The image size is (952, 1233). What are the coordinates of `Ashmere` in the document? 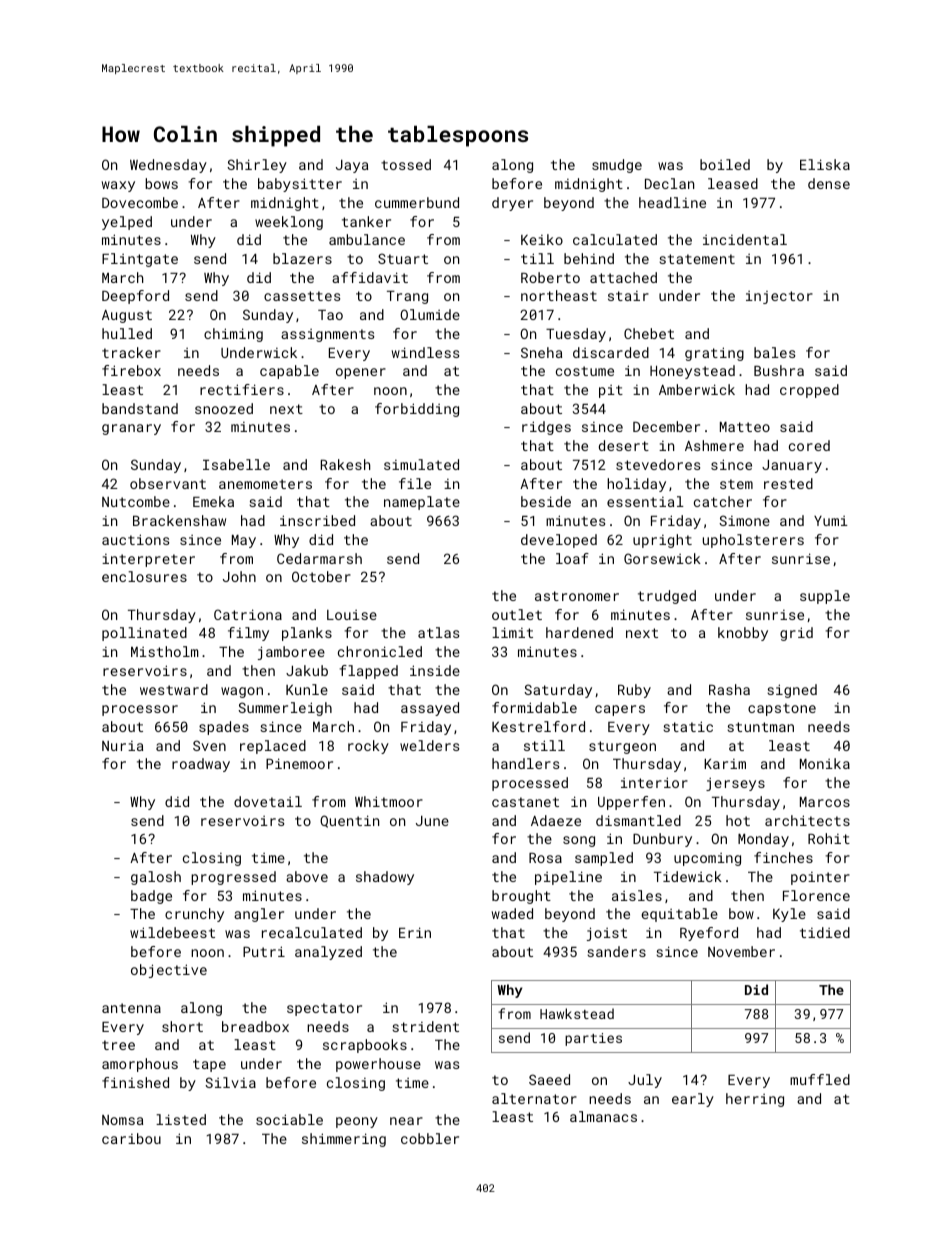 It's located at (714, 445).
